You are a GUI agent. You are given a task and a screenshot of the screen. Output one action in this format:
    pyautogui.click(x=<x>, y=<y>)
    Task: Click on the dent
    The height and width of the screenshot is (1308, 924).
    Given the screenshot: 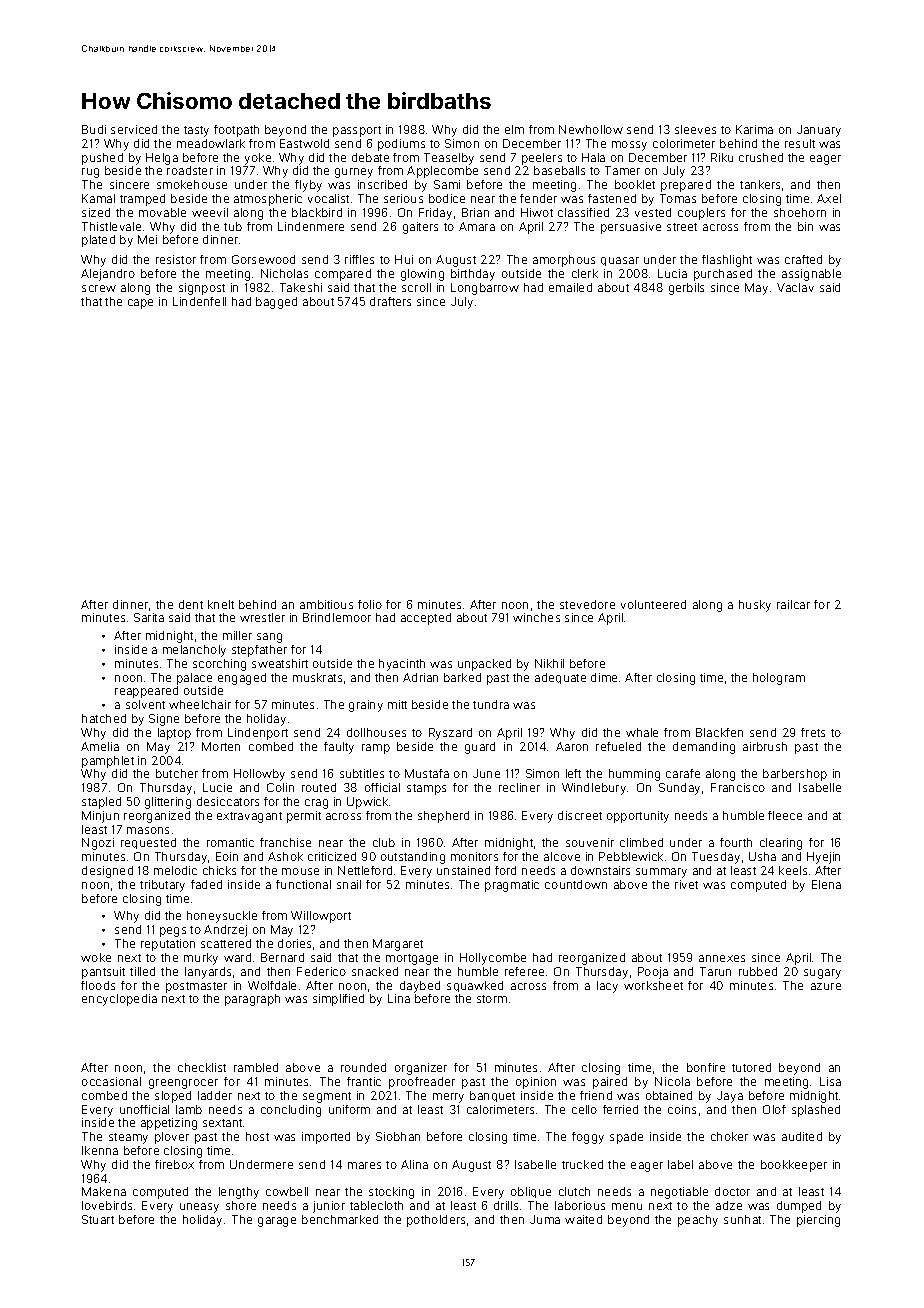 What is the action you would take?
    pyautogui.click(x=191, y=604)
